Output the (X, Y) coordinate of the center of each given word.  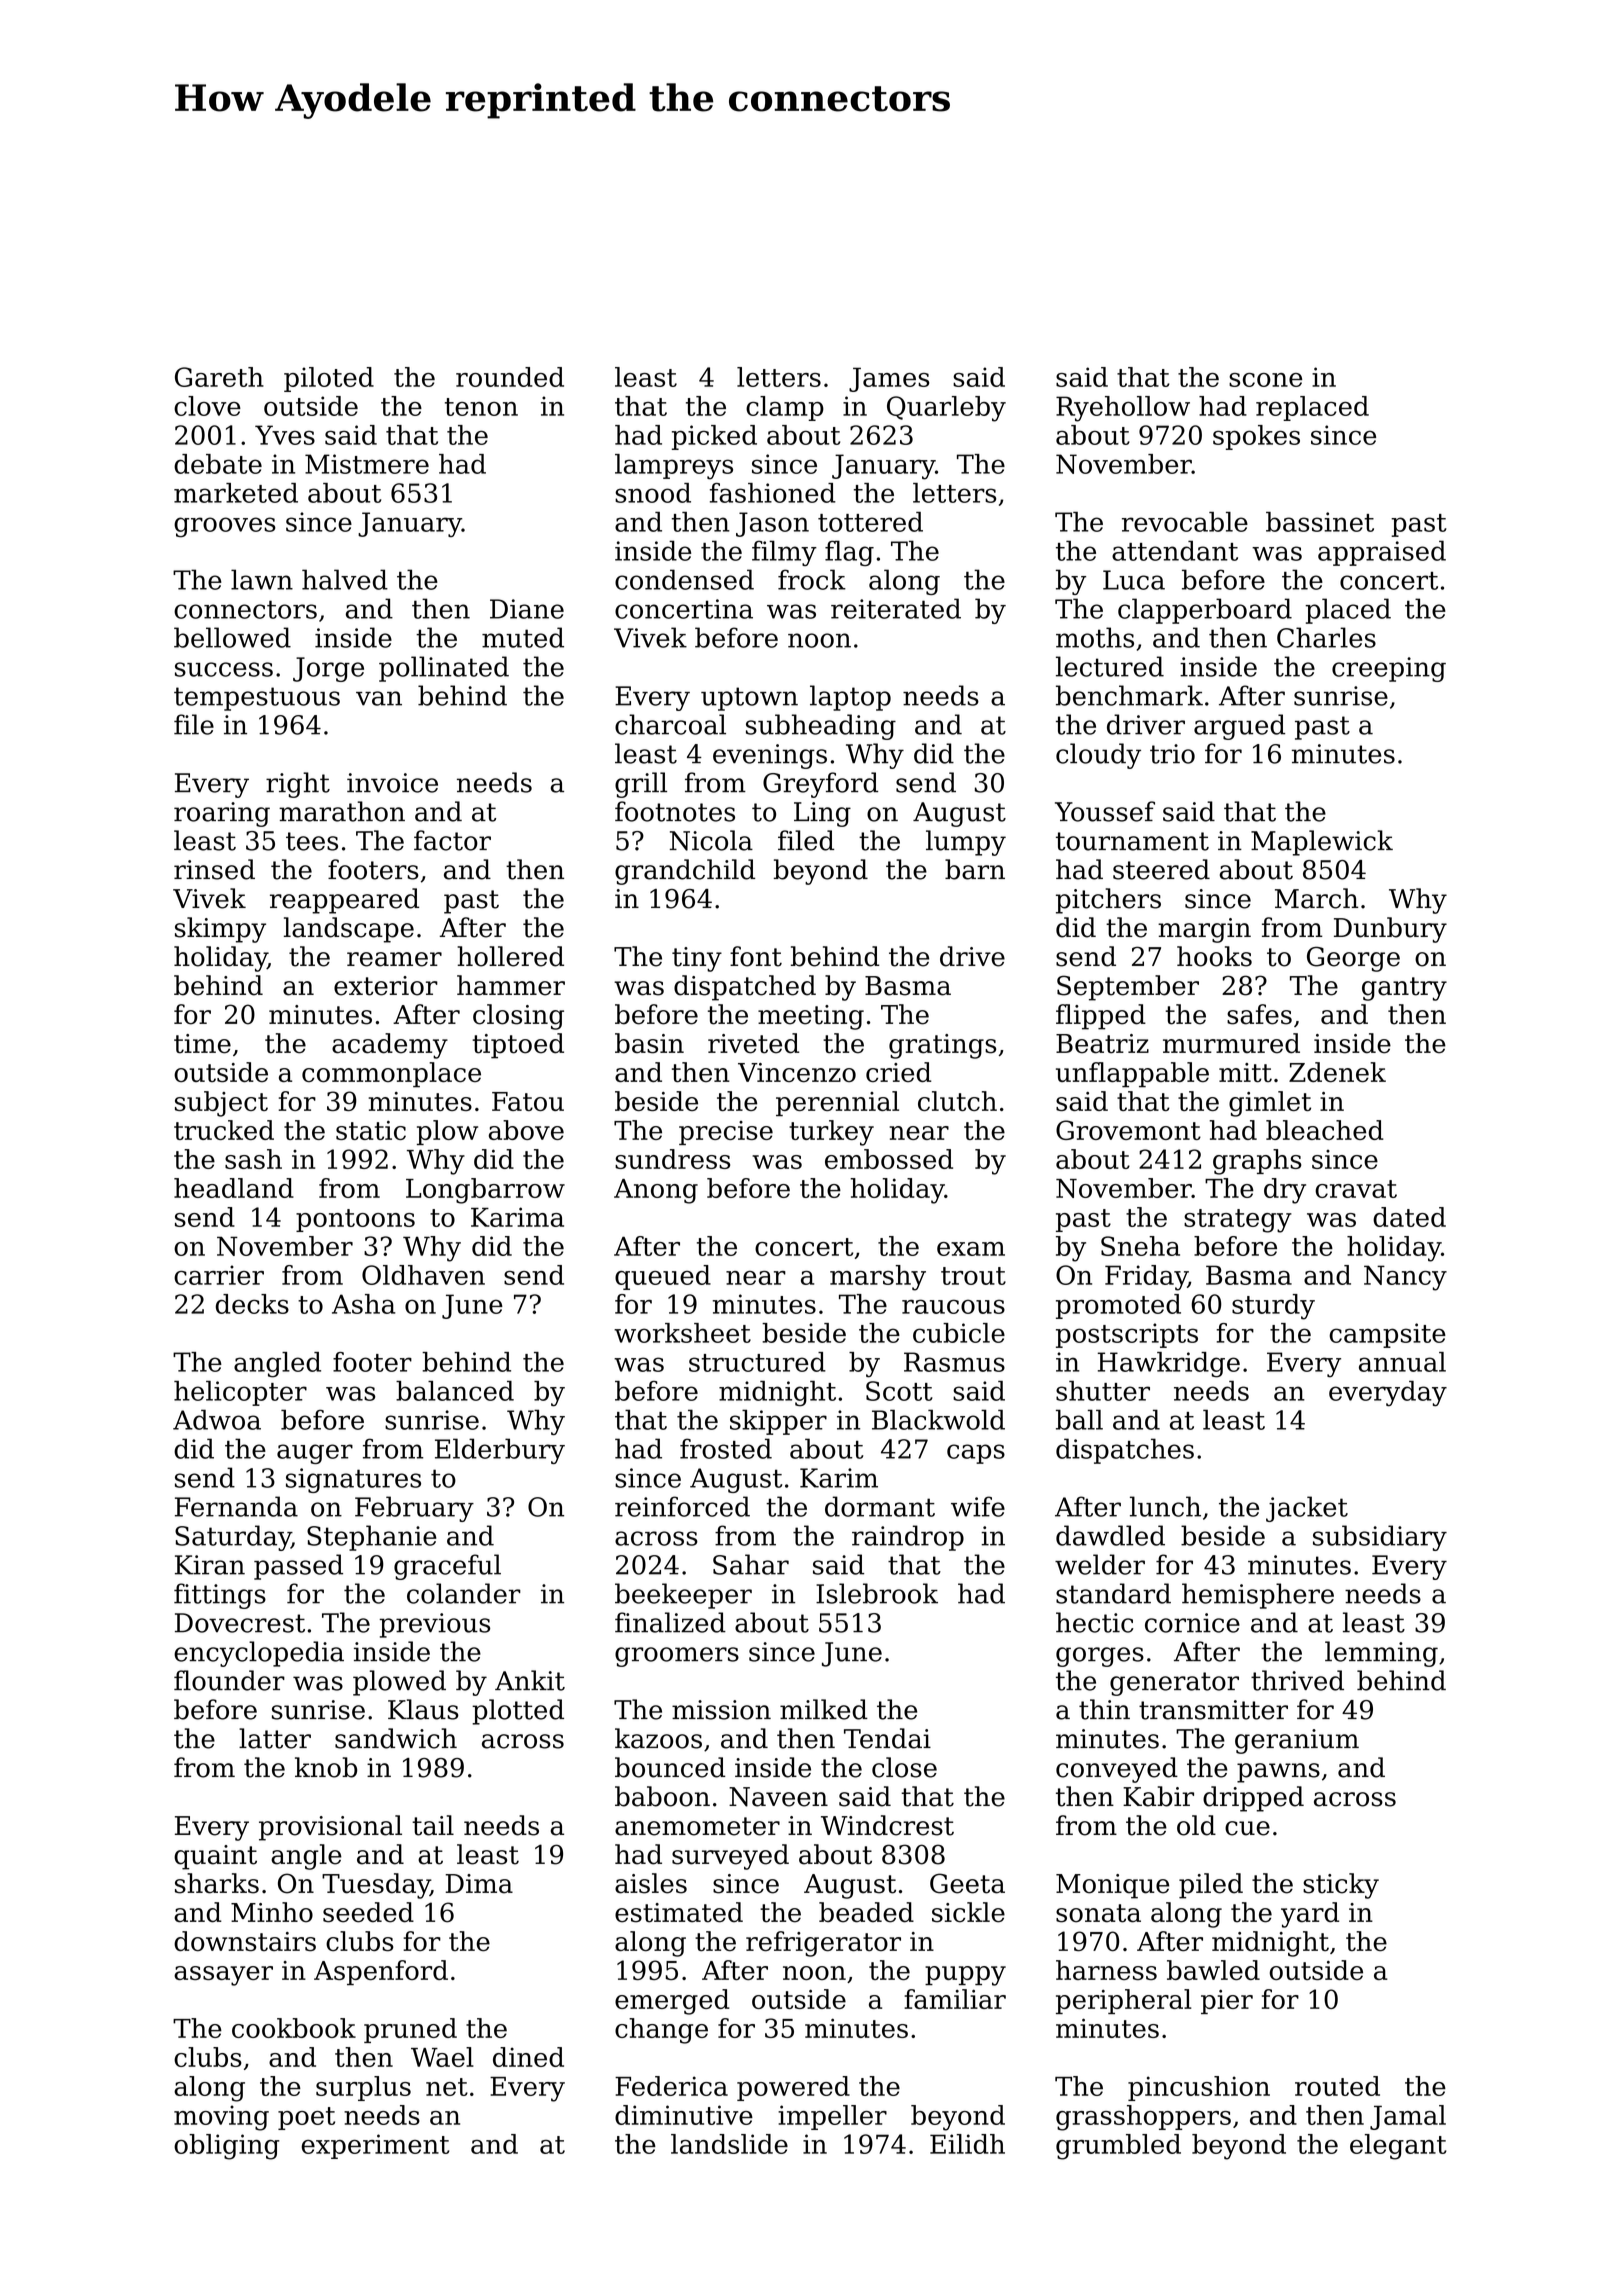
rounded (510, 377)
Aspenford (381, 1972)
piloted (329, 379)
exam (971, 1249)
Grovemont (1128, 1130)
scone (1265, 380)
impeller (832, 2117)
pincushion (1199, 2088)
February (414, 1509)
